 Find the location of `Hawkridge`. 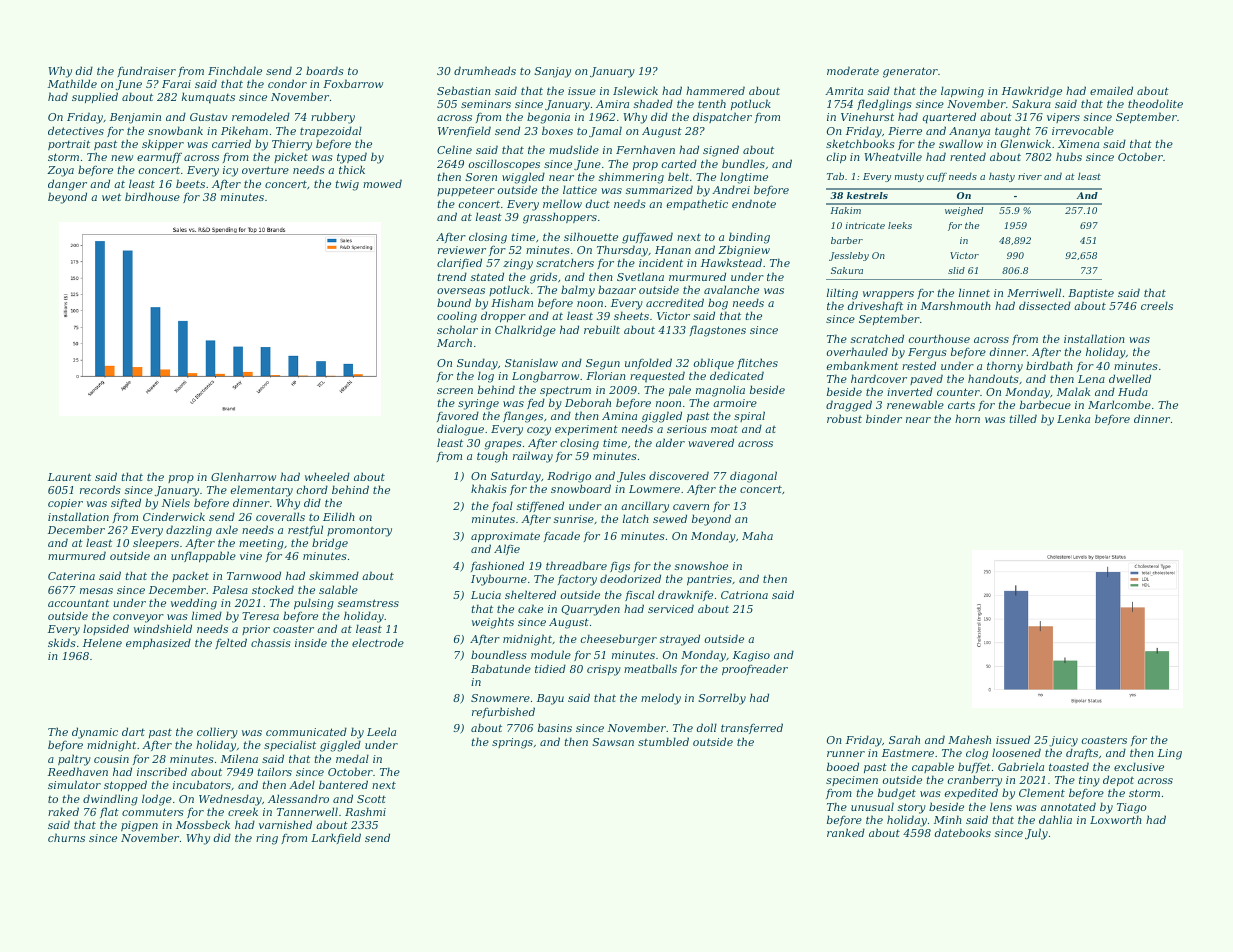

Hawkridge is located at coordinates (1032, 92).
